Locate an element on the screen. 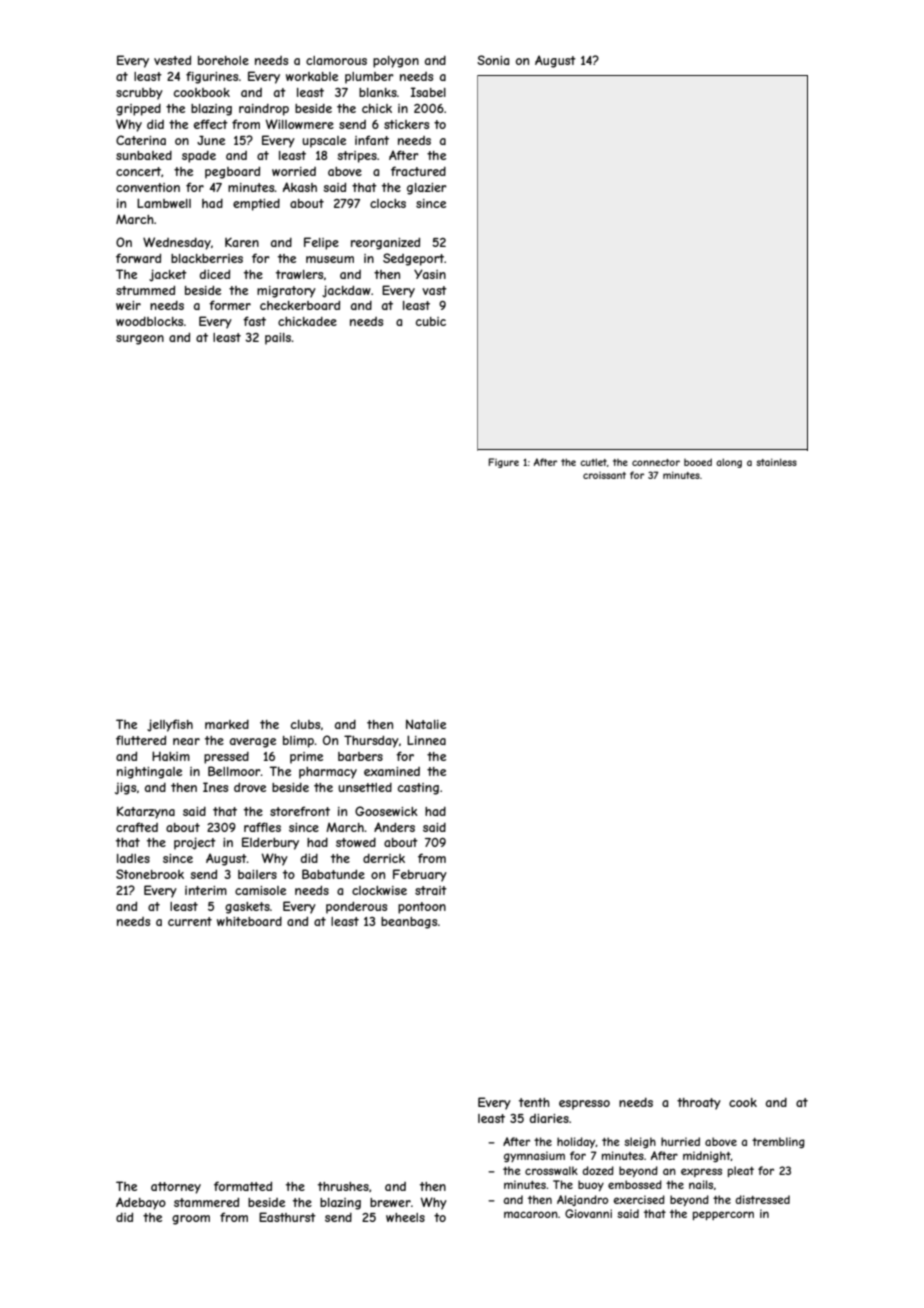 This screenshot has width=924, height=1308. Caterina is located at coordinates (141, 140).
